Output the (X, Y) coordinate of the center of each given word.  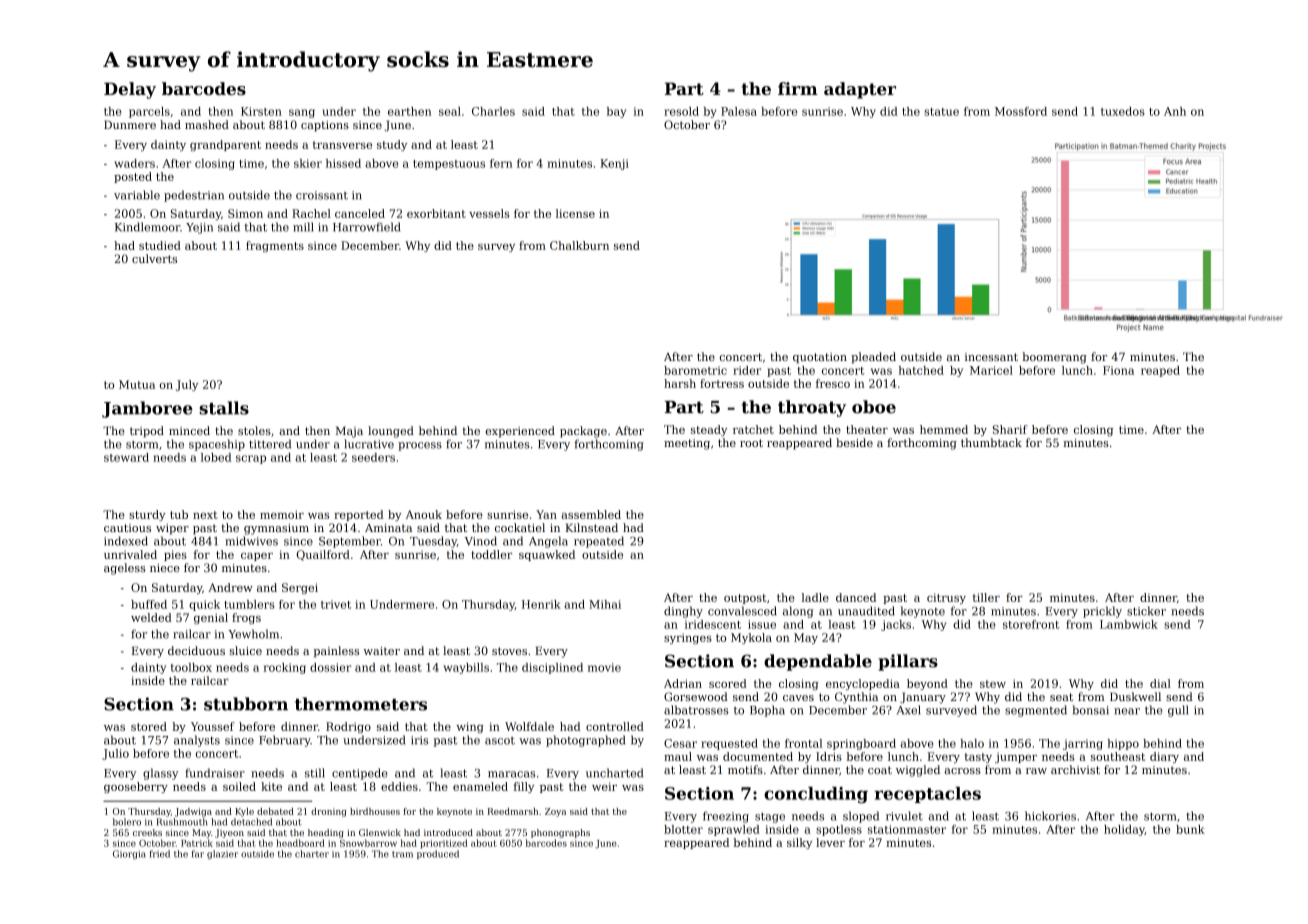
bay (616, 112)
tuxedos (1123, 111)
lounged (391, 432)
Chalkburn (579, 245)
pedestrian (194, 196)
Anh (1175, 111)
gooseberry (136, 787)
